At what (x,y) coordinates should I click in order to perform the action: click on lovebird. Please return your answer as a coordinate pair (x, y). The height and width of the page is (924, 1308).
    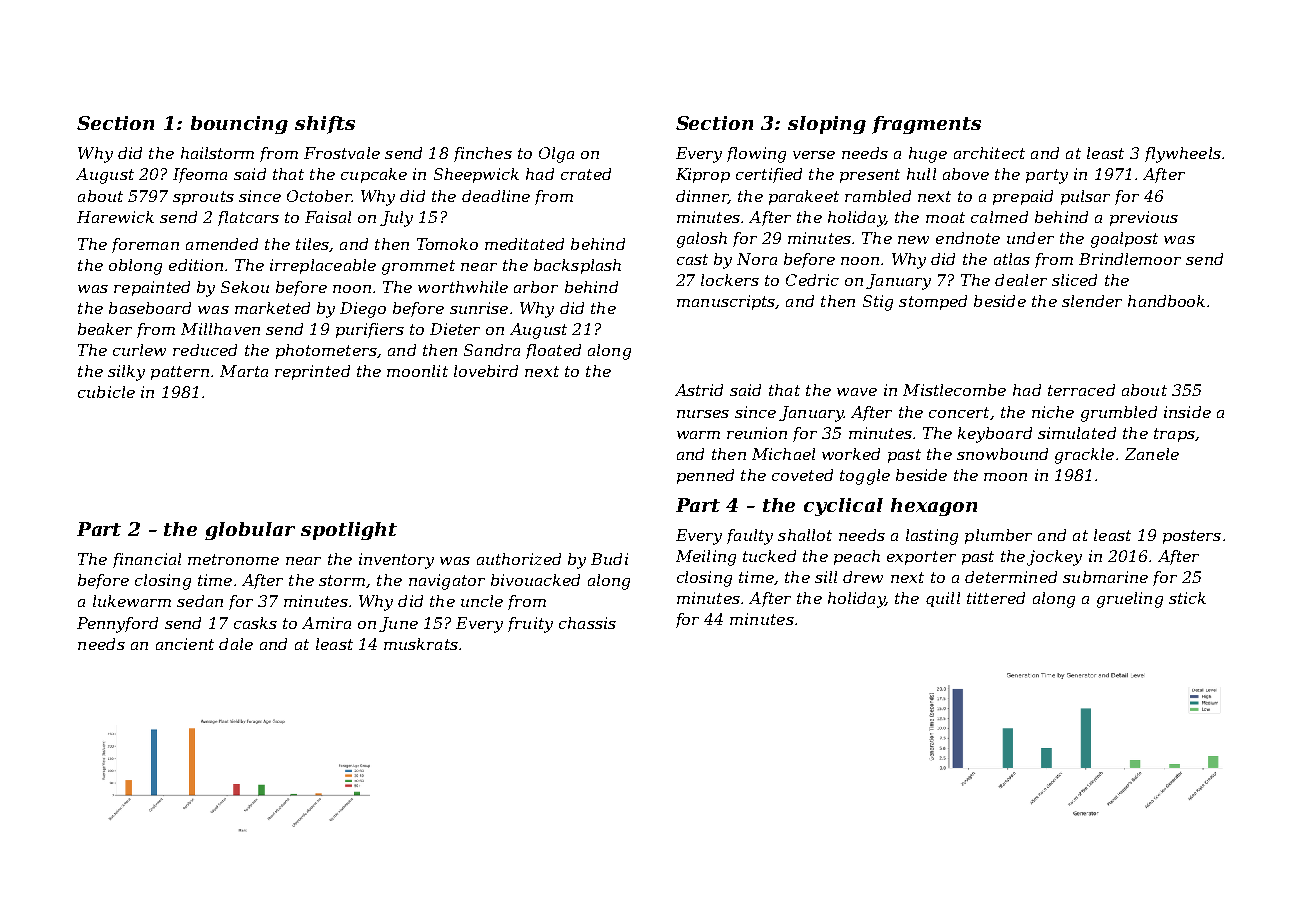
    Looking at the image, I should click on (486, 371).
